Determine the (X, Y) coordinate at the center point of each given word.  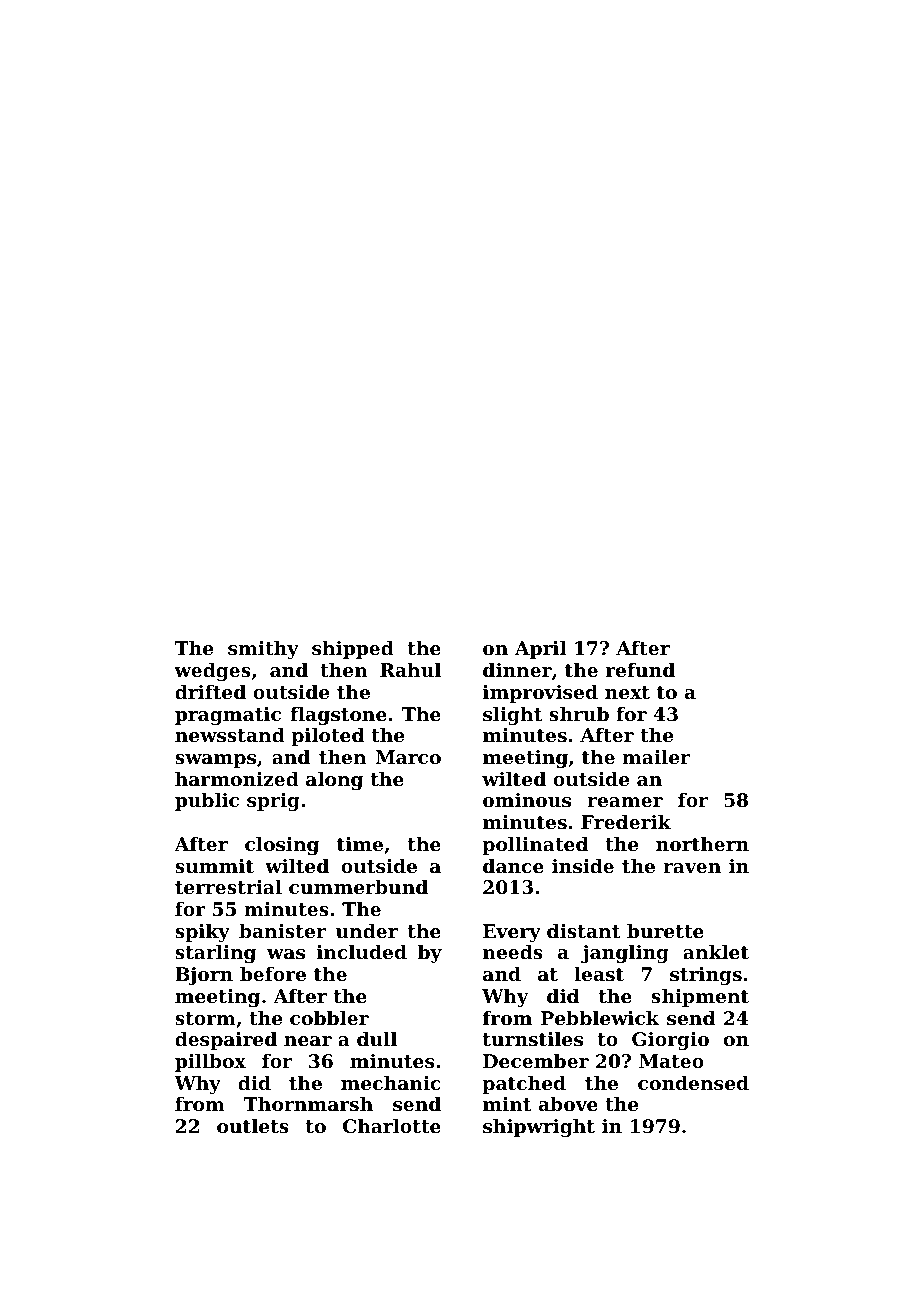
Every (512, 933)
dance (513, 866)
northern (702, 844)
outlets (253, 1126)
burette (665, 931)
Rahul (410, 670)
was (286, 954)
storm (205, 1019)
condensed (693, 1083)
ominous (527, 800)
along (334, 781)
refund (640, 670)
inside (583, 866)
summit (214, 866)
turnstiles (533, 1039)
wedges (212, 672)
